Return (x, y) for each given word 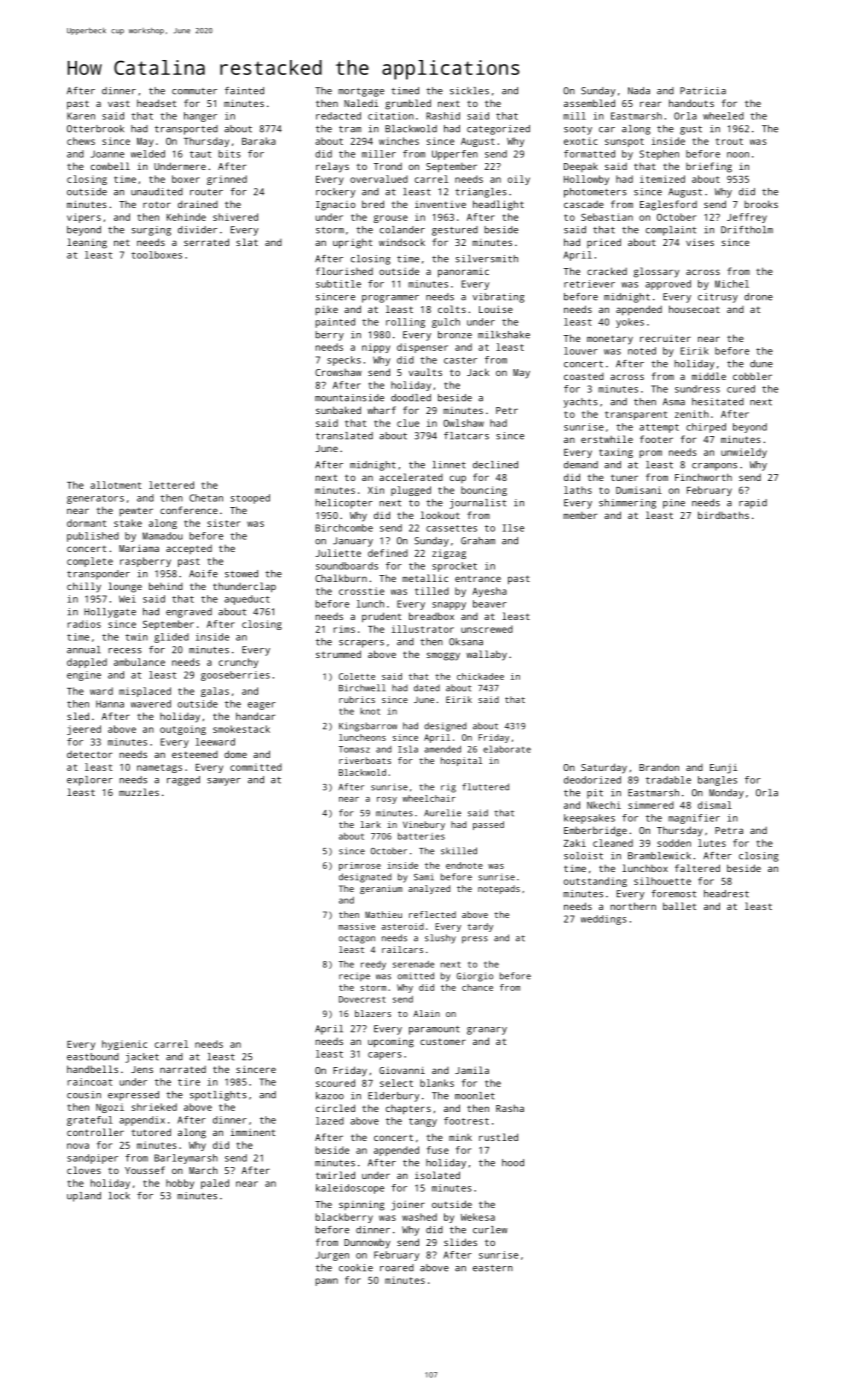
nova (78, 1146)
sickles (469, 91)
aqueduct (247, 600)
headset (156, 103)
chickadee (480, 676)
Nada (639, 91)
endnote (464, 865)
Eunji (723, 769)
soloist (583, 856)
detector (90, 754)
